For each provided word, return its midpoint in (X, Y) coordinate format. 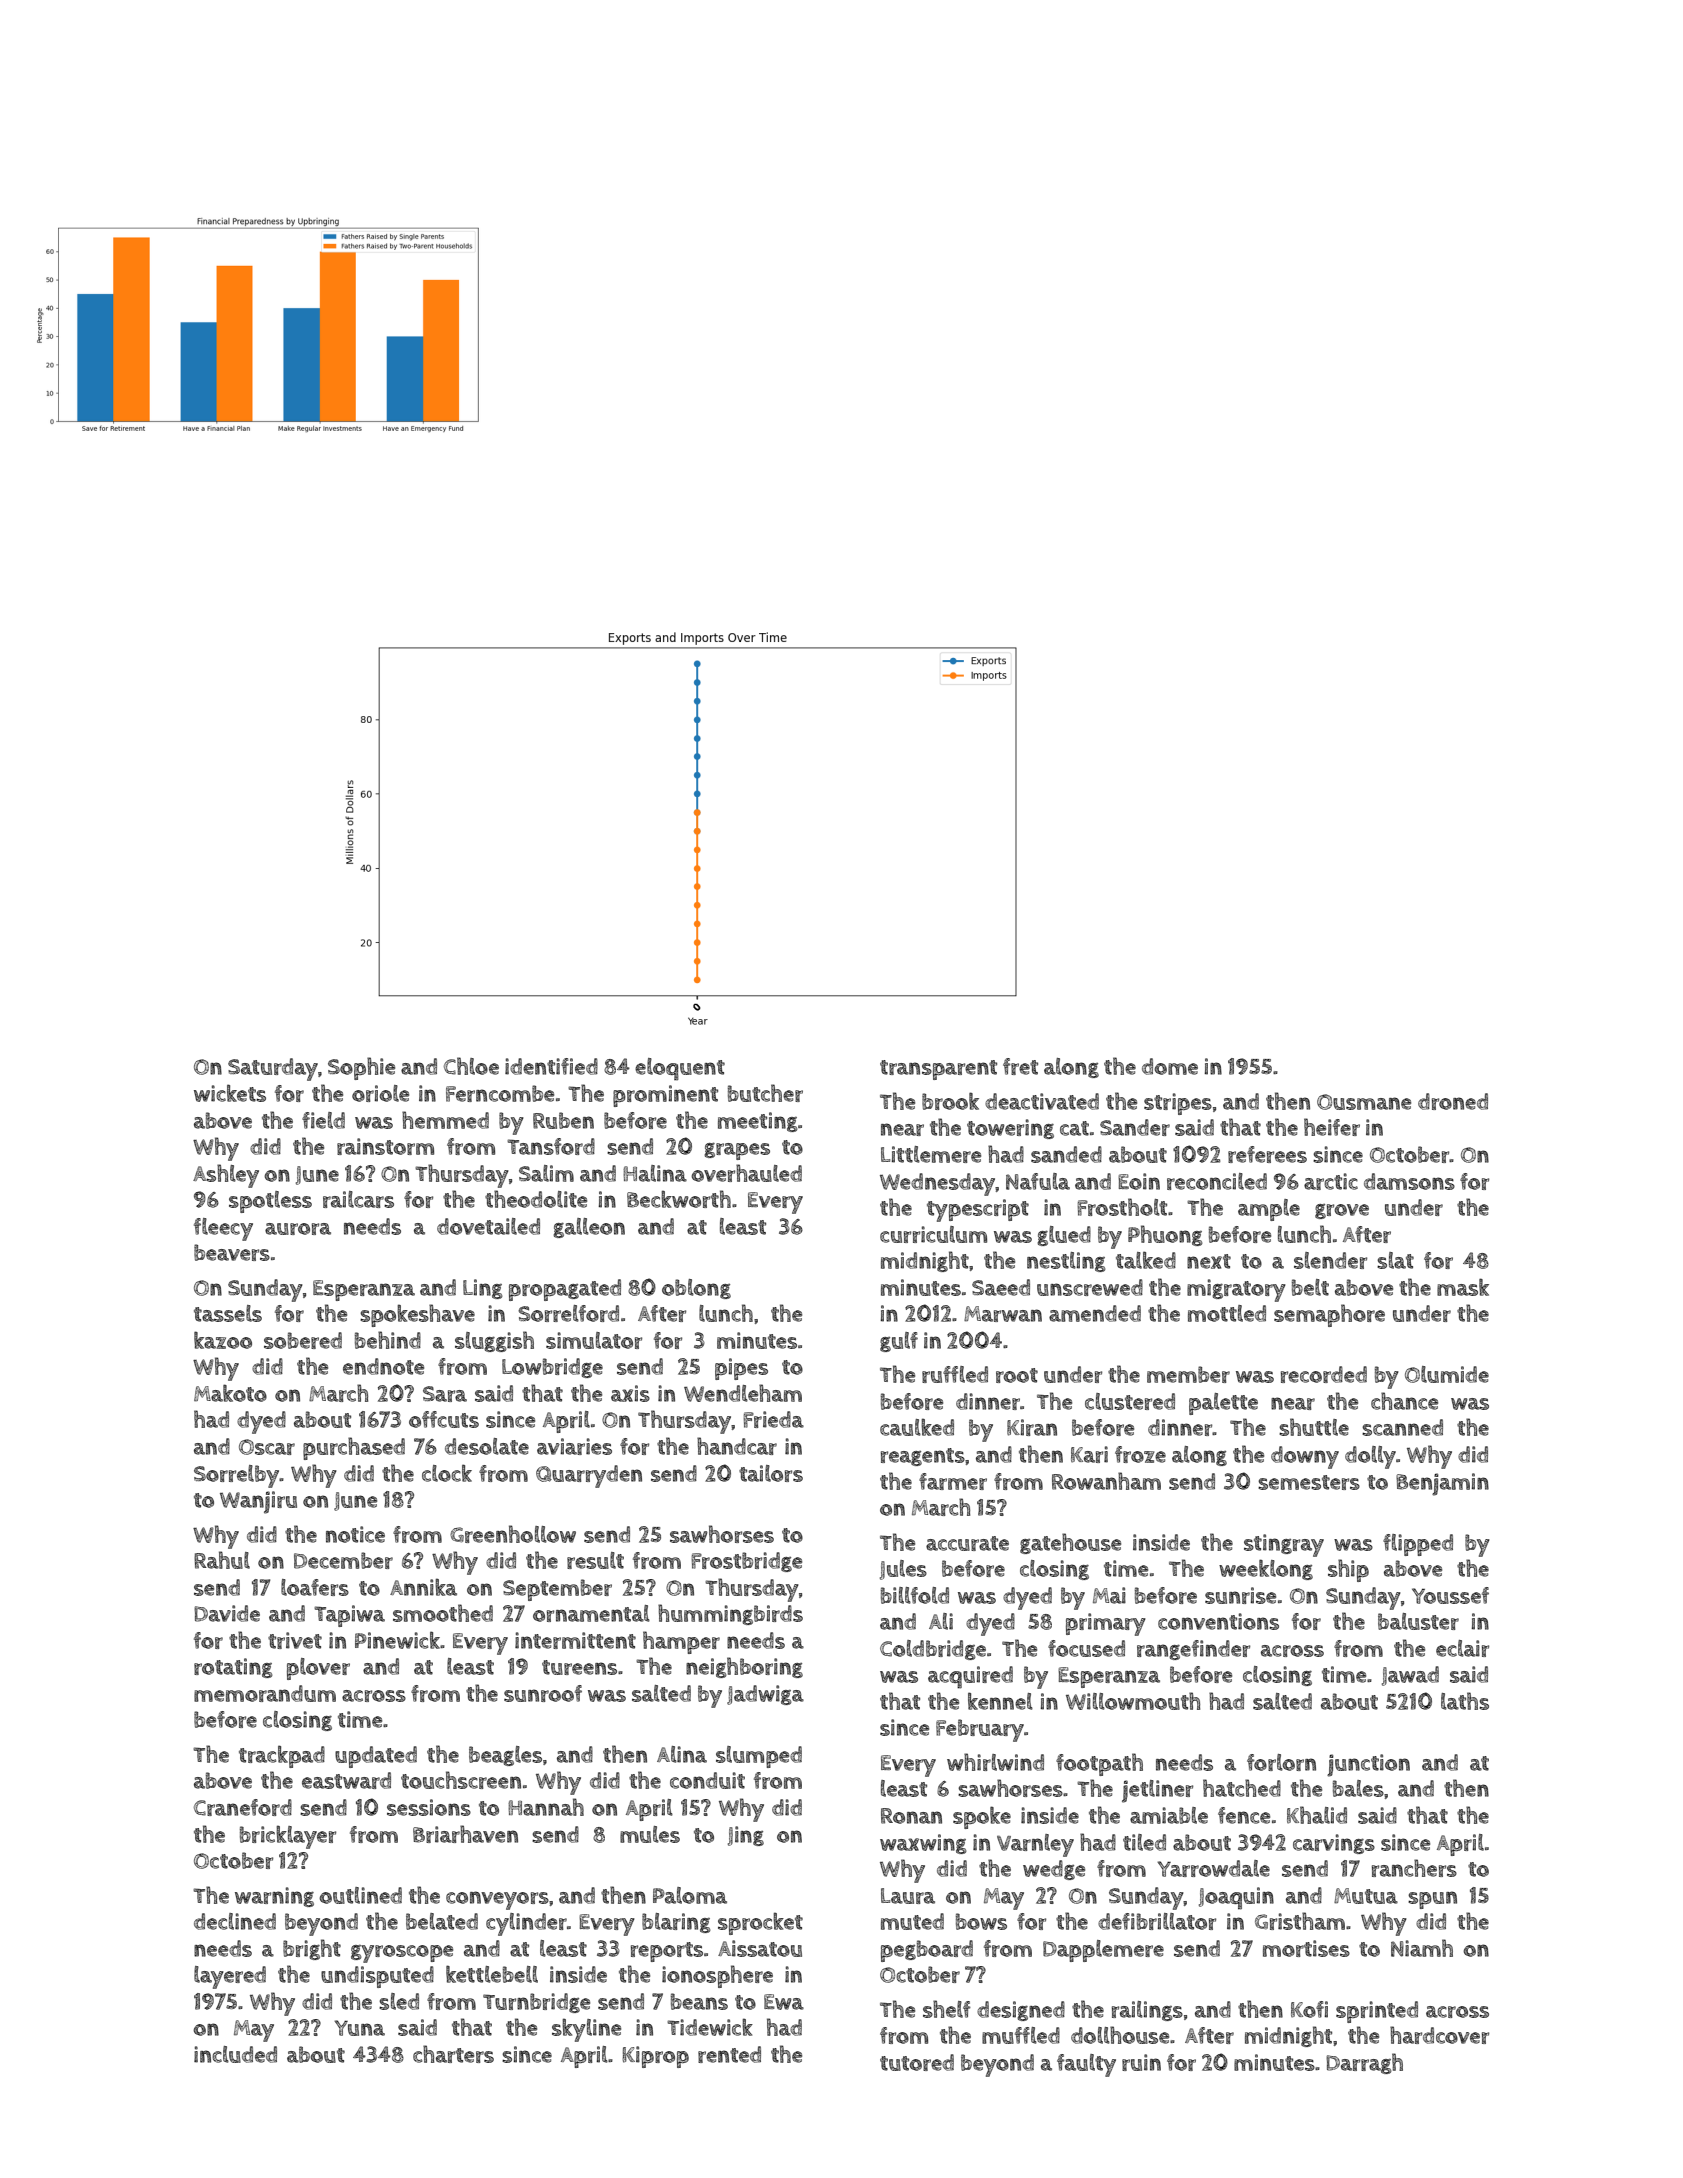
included (235, 2054)
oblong (696, 1289)
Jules (903, 1570)
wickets (230, 1093)
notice (355, 1534)
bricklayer (288, 1837)
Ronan (911, 1816)
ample (1269, 1210)
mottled (1227, 1313)
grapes (737, 1151)
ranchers (1414, 1868)
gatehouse (1070, 1543)
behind (388, 1340)
